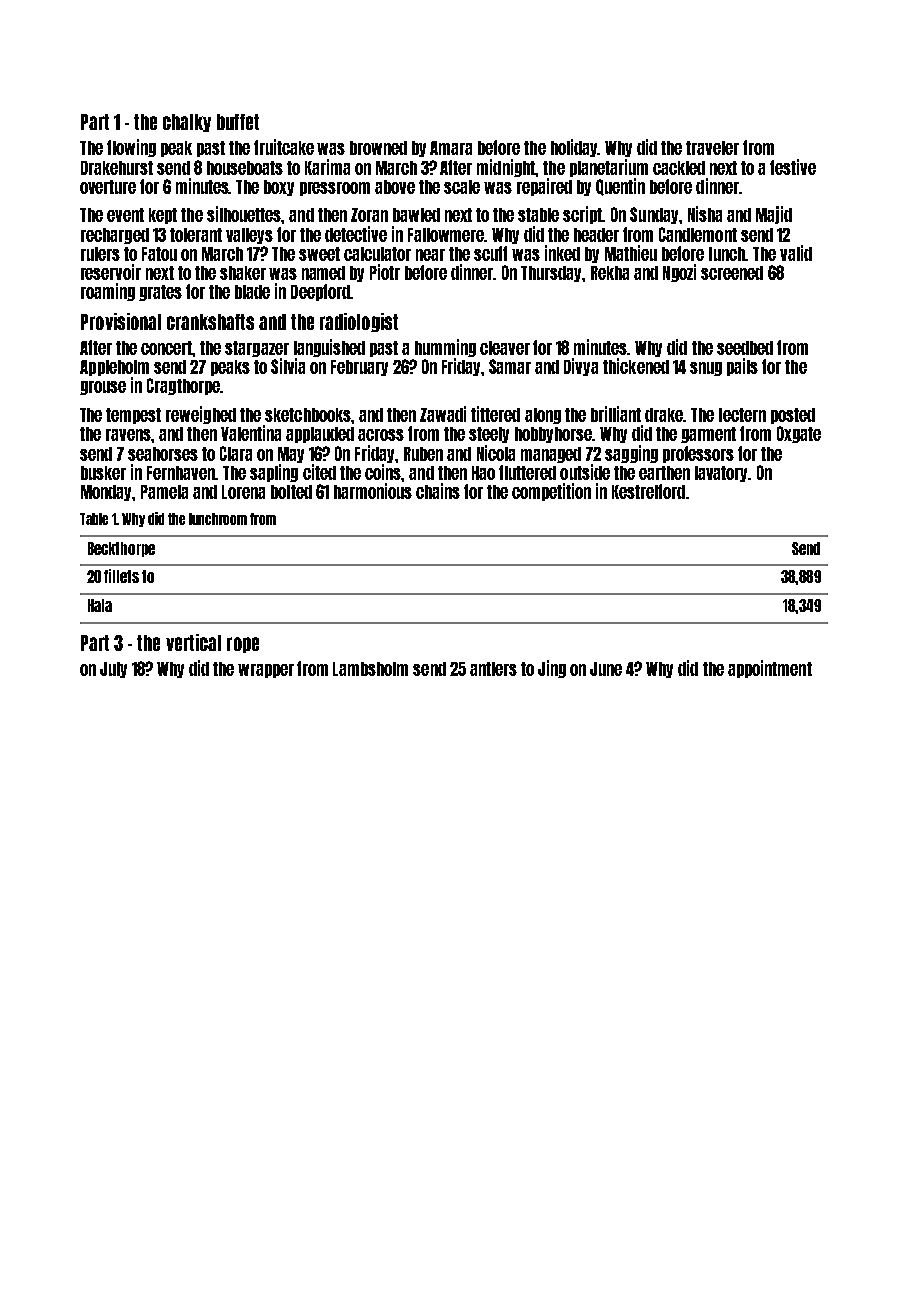 This image has width=908, height=1316. Describe the element at coordinates (543, 416) in the image. I see `along` at that location.
